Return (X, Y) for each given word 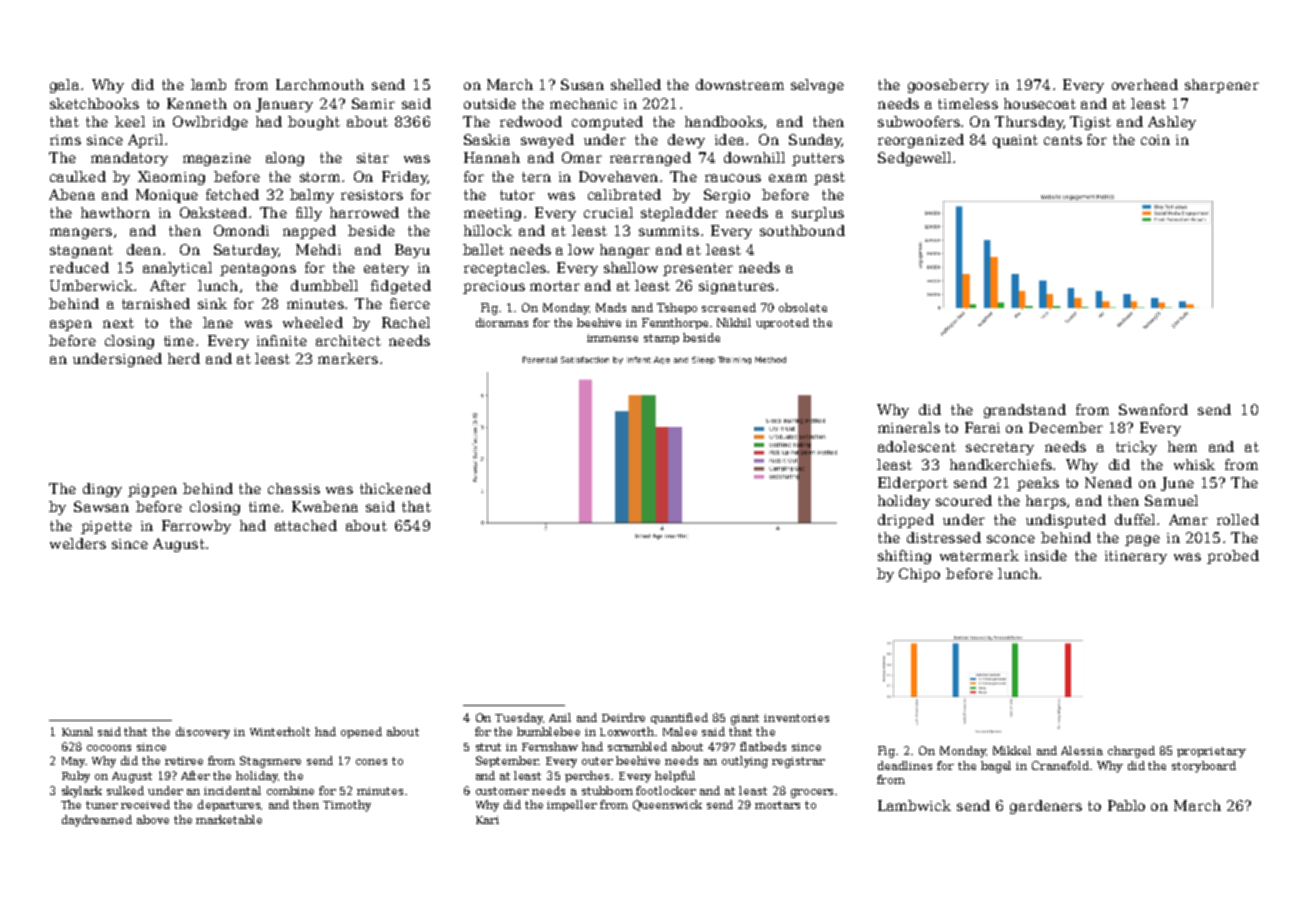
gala (64, 86)
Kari (487, 820)
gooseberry (948, 86)
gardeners (1046, 807)
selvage (817, 86)
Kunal (77, 731)
